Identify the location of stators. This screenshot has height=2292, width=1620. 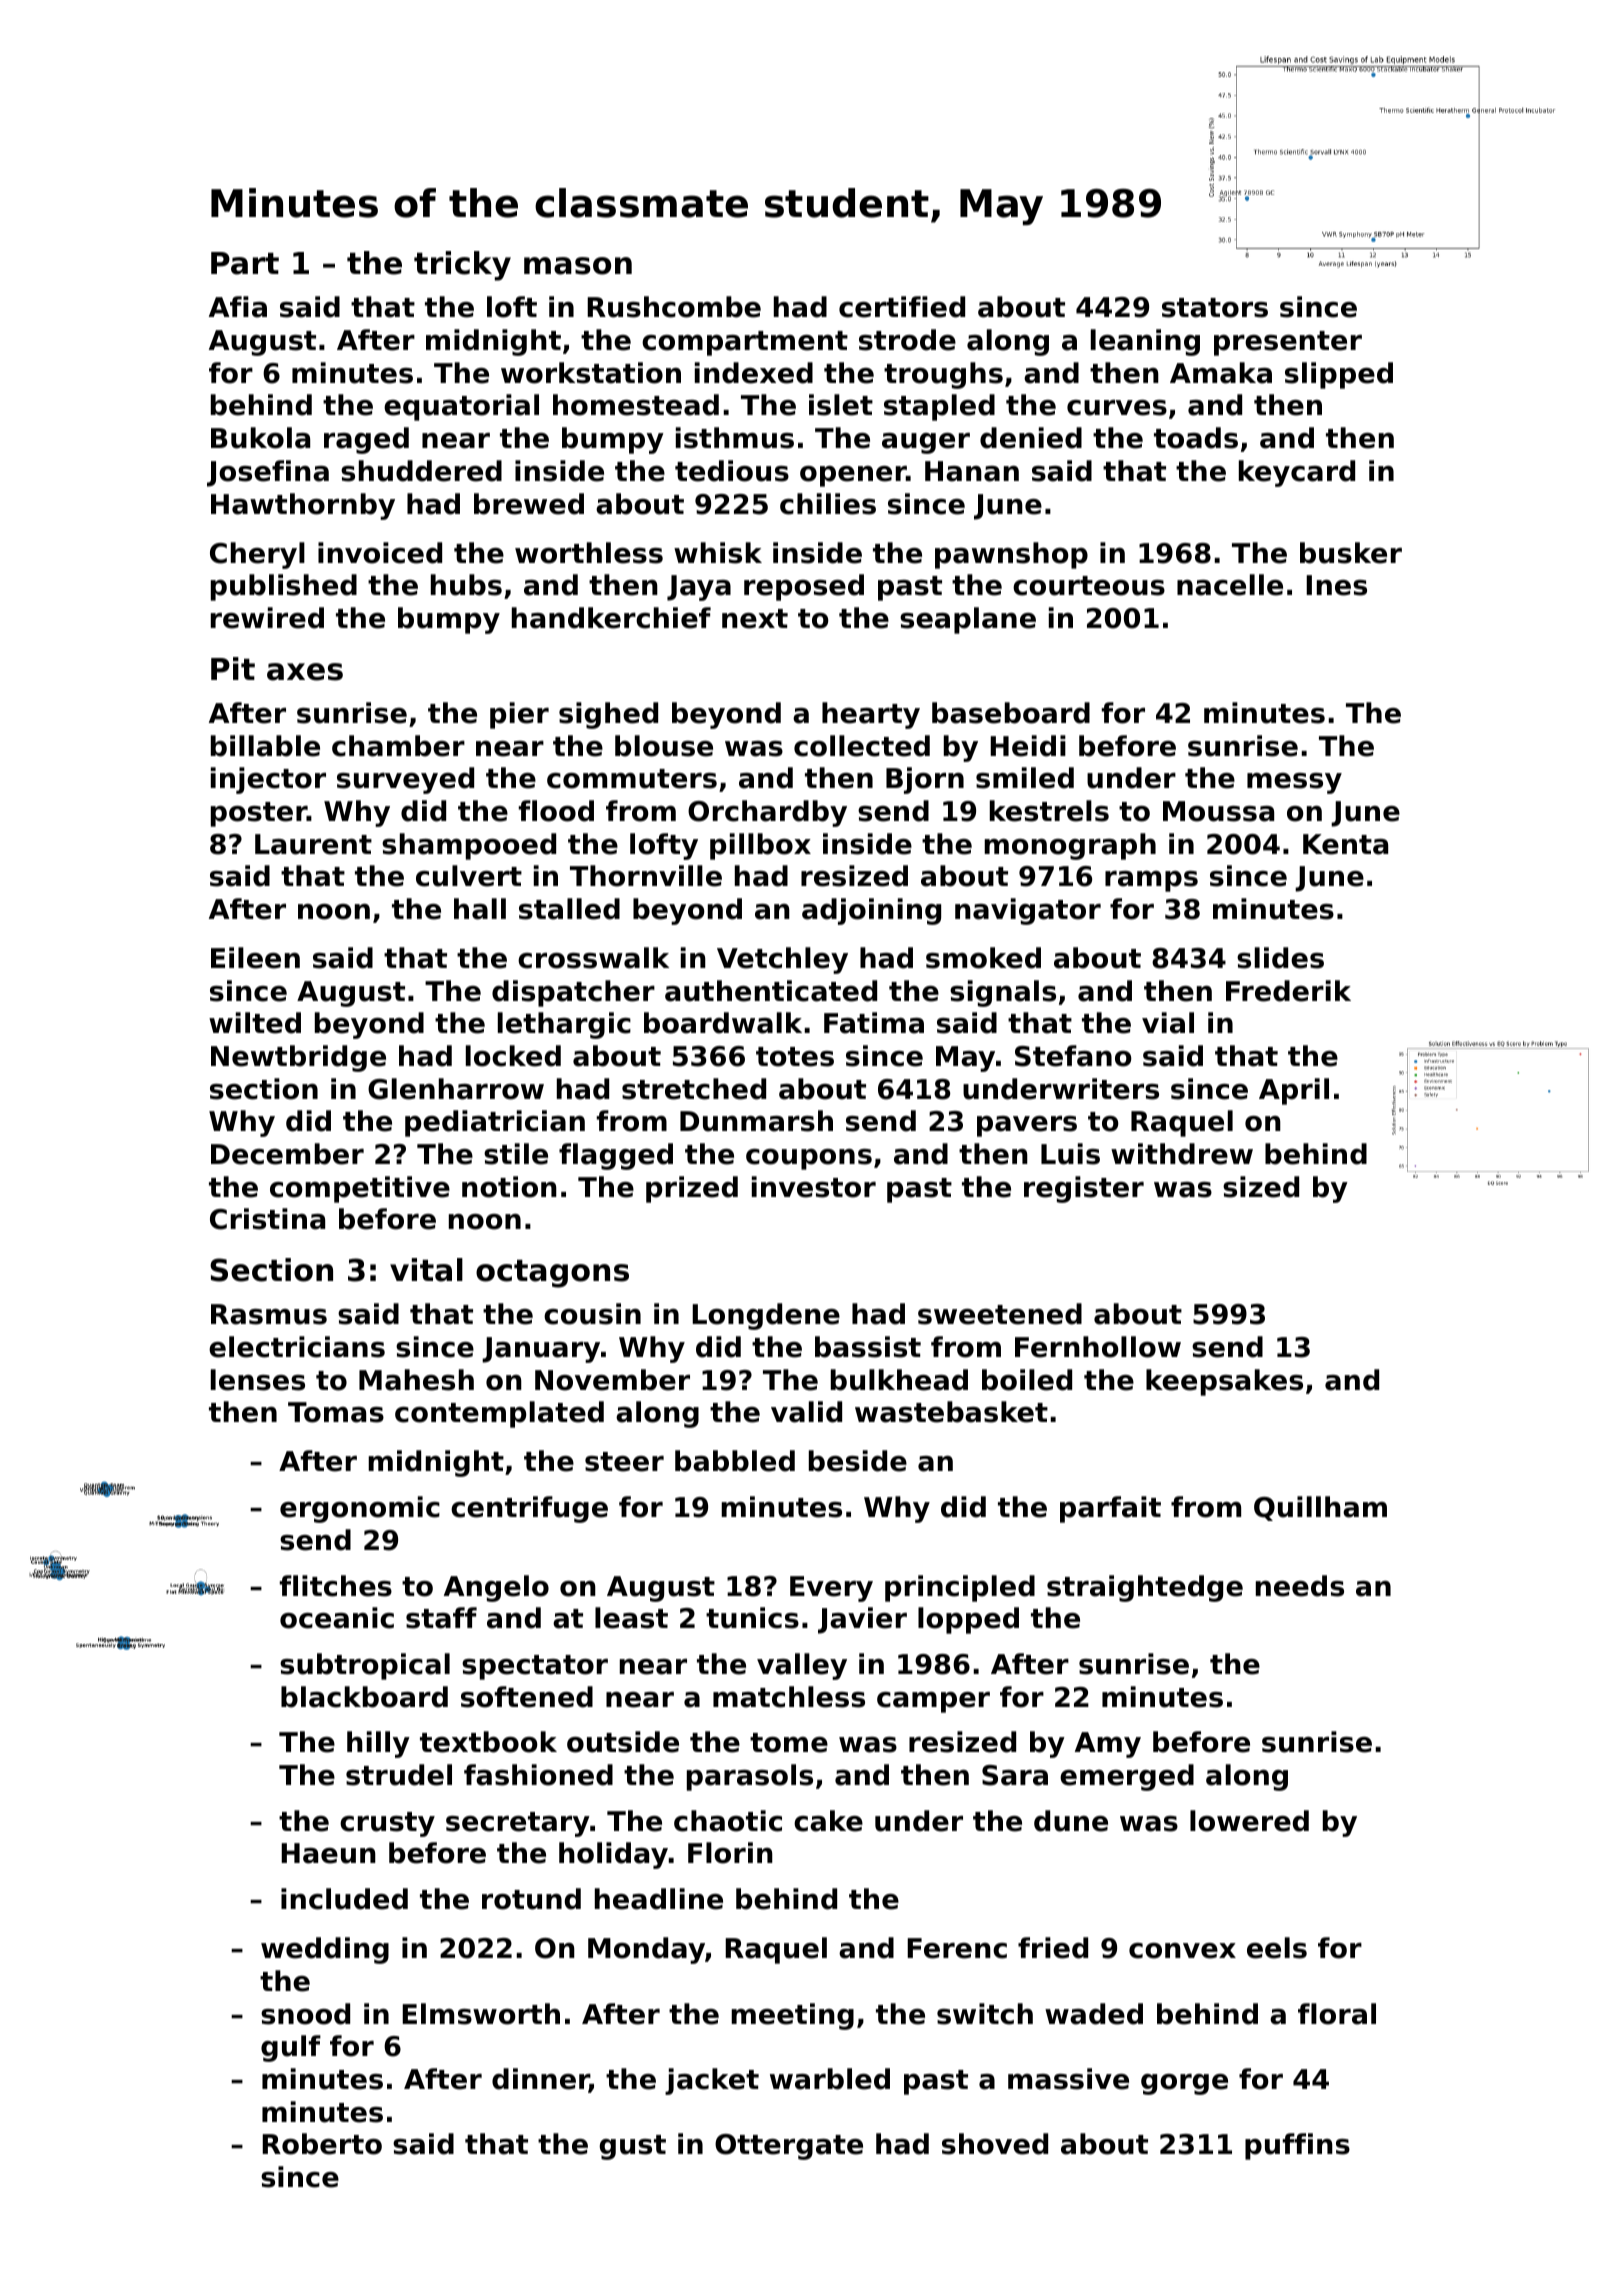
(1215, 308).
